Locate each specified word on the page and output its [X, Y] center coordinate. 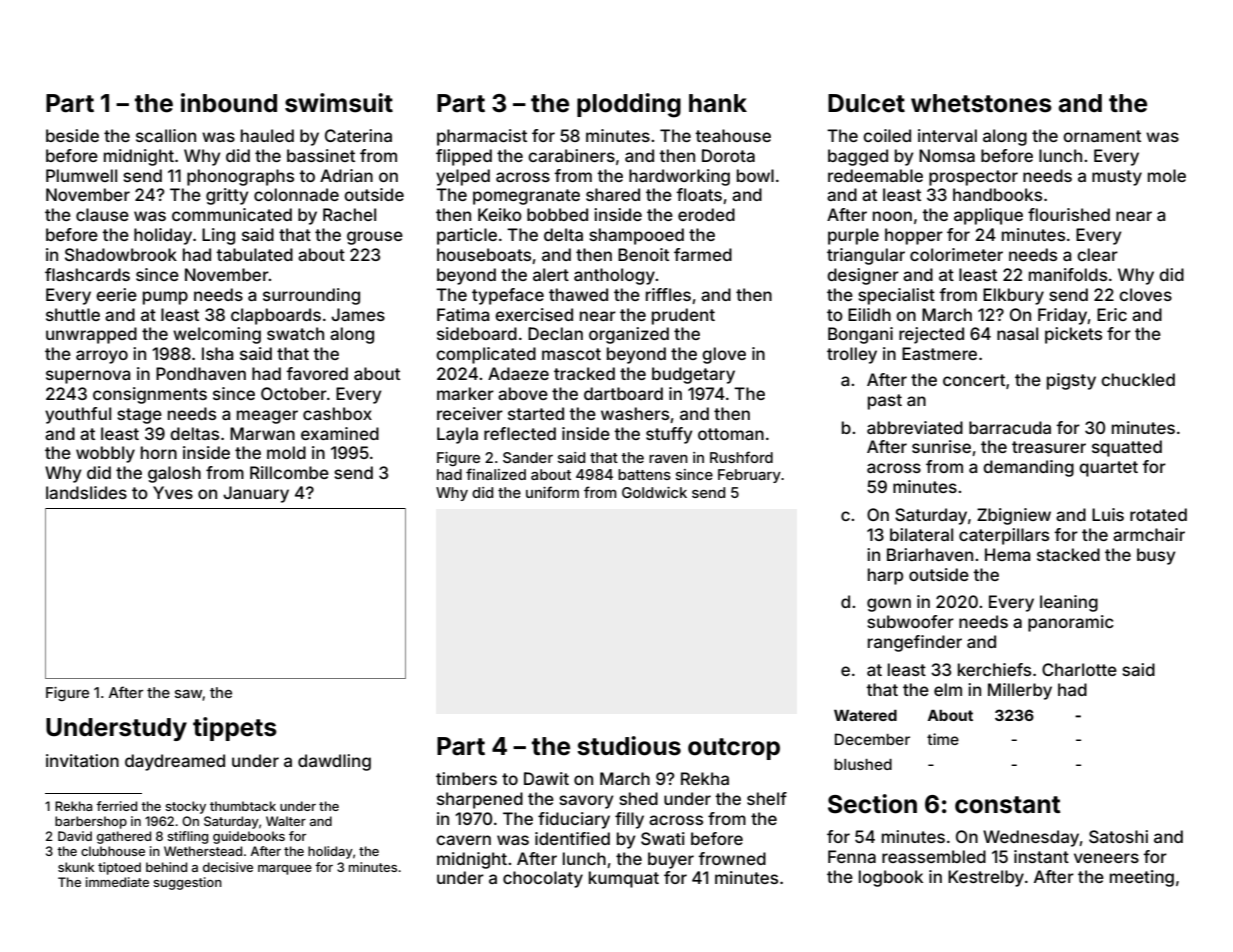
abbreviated [915, 427]
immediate [117, 882]
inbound [229, 103]
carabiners [571, 155]
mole [1167, 175]
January [256, 494]
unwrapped [91, 335]
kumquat [624, 879]
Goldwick [654, 492]
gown [889, 605]
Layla [457, 435]
